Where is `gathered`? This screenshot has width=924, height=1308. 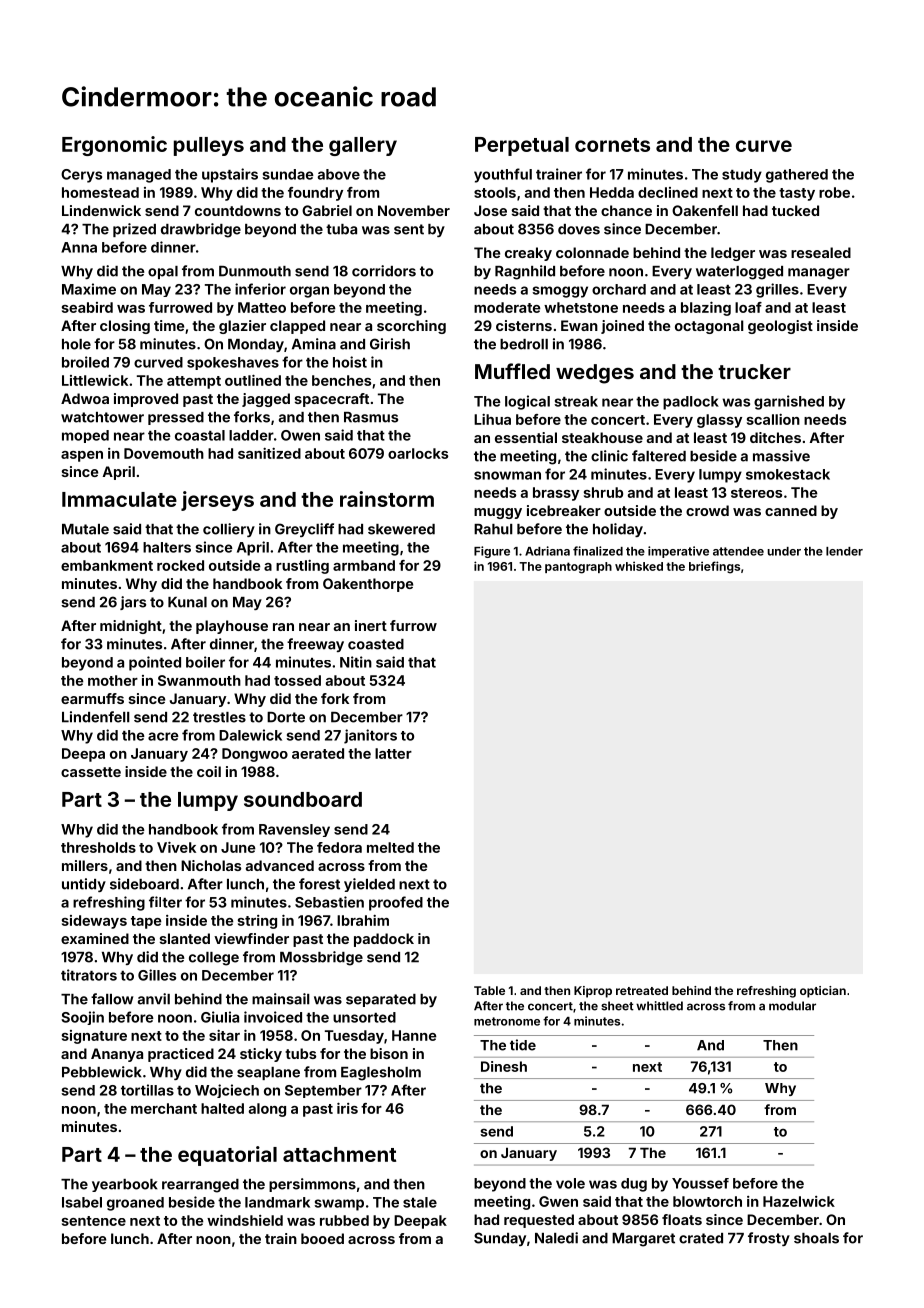
gathered is located at coordinates (797, 176).
